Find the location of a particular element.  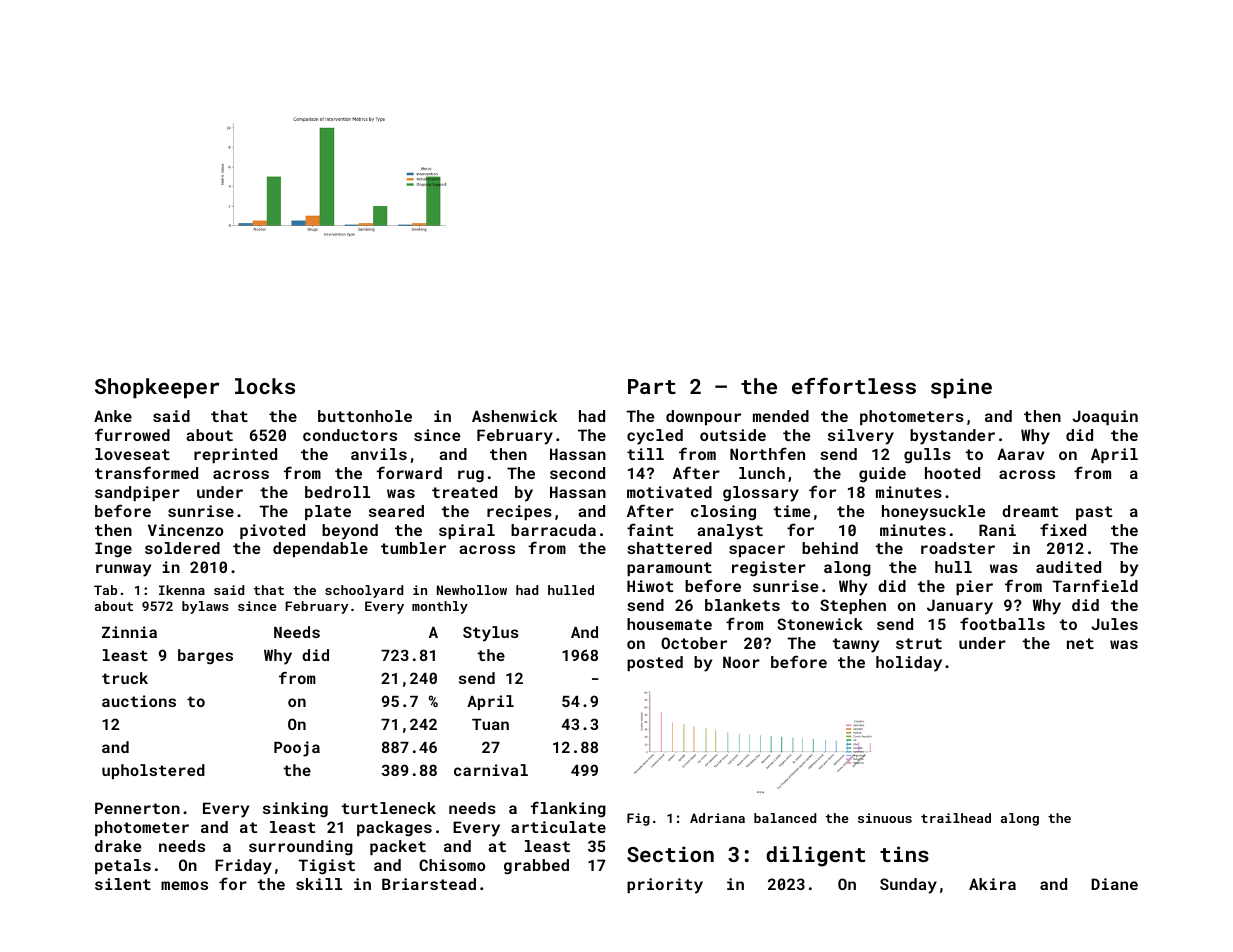

Newhollow is located at coordinates (472, 590).
